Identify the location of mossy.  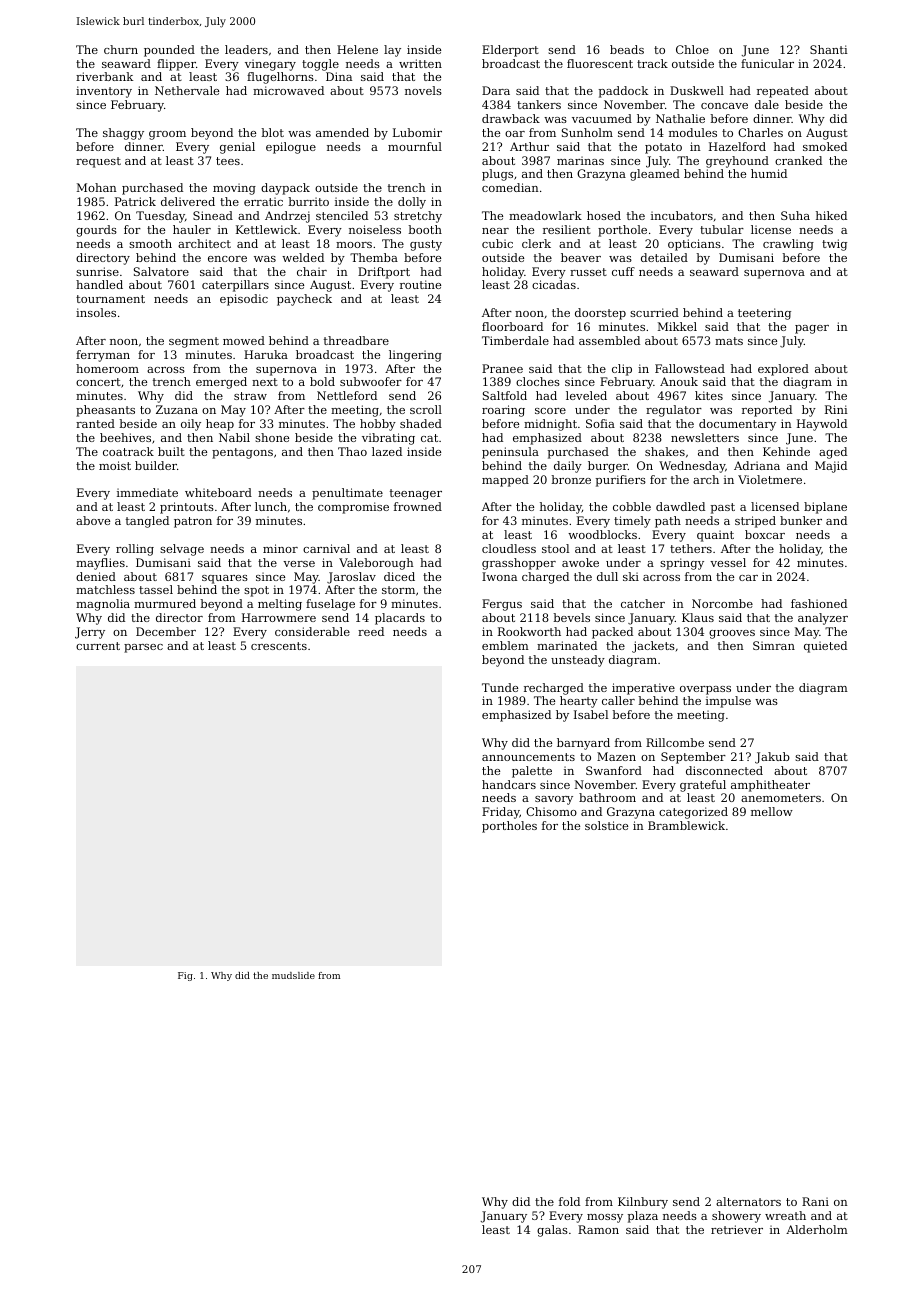
(605, 1218).
